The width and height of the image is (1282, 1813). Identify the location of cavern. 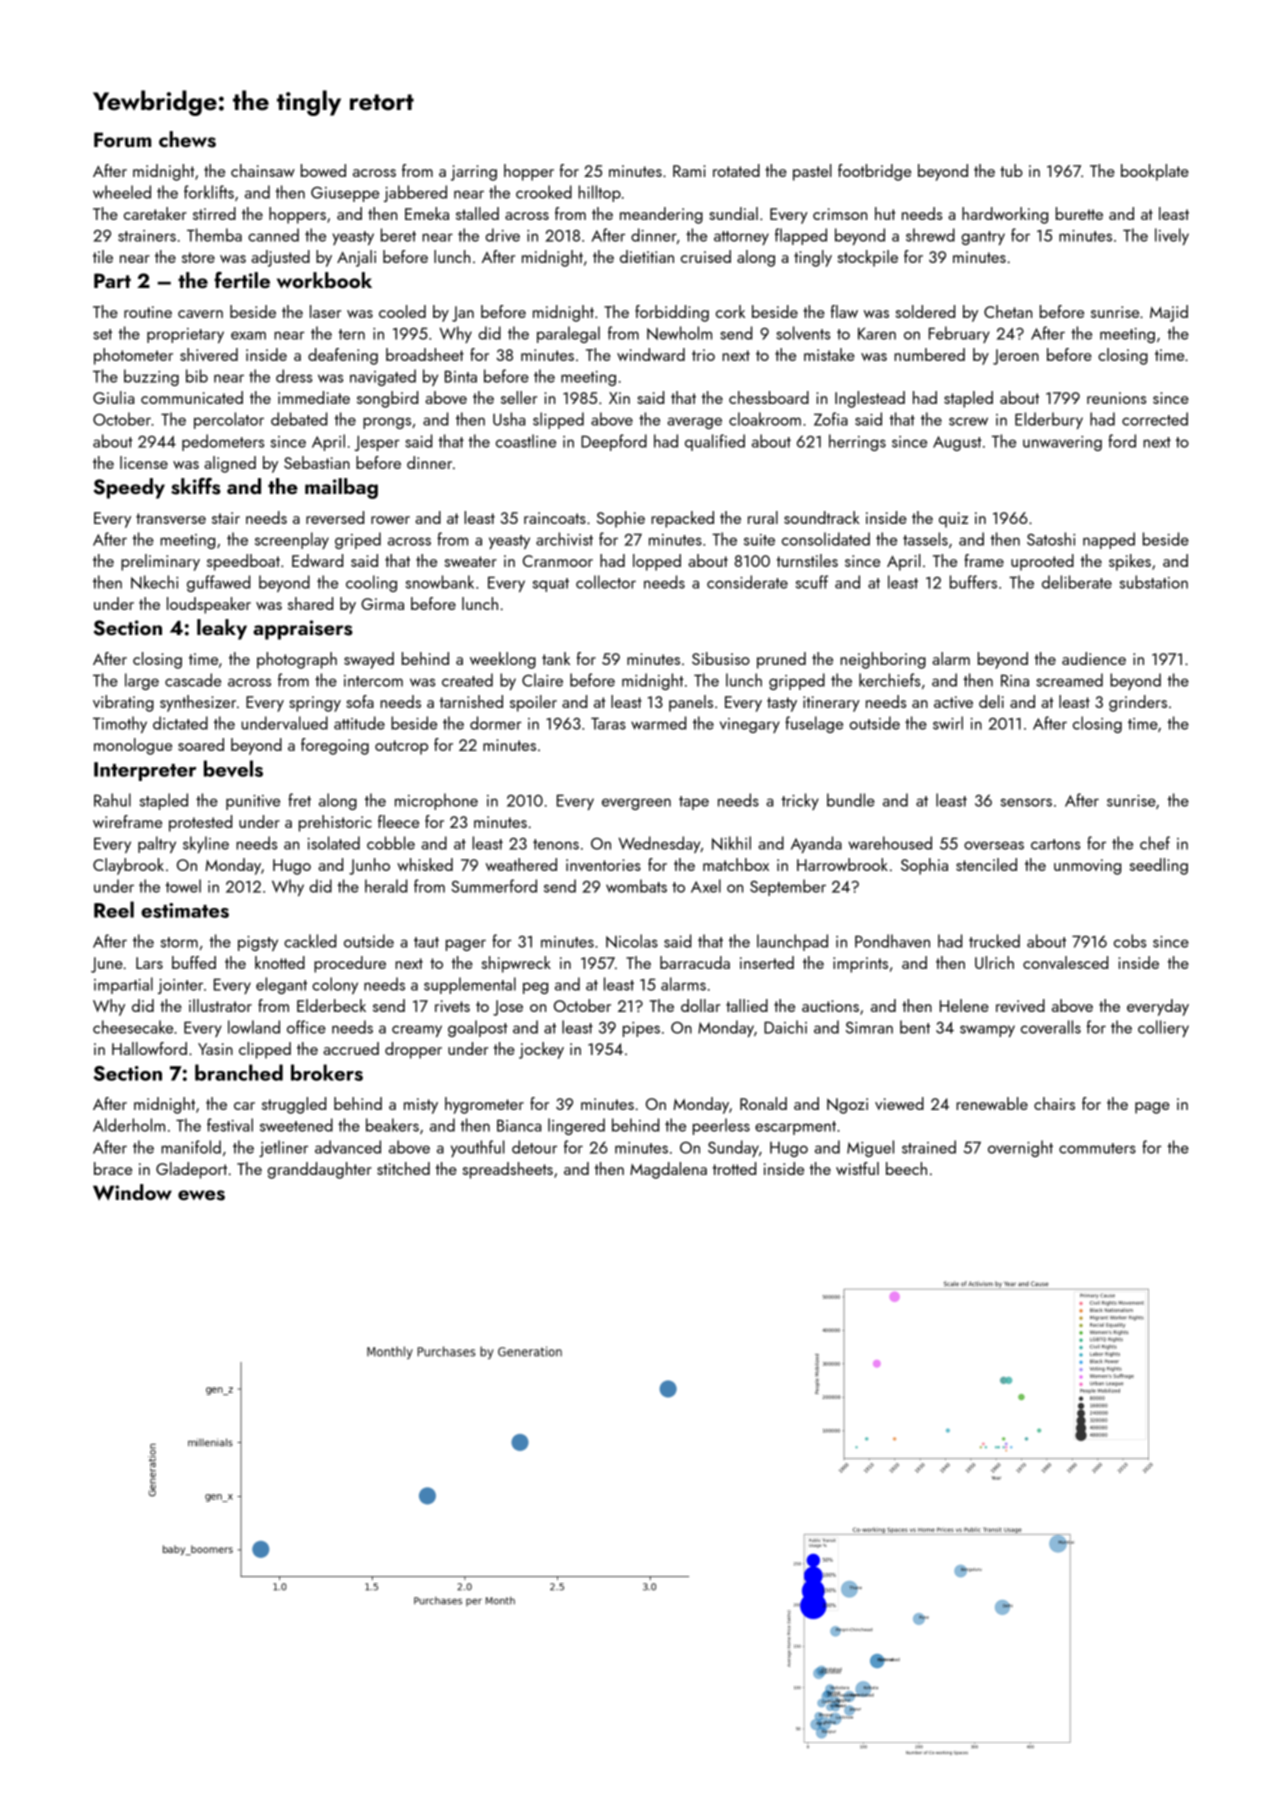
(200, 314).
